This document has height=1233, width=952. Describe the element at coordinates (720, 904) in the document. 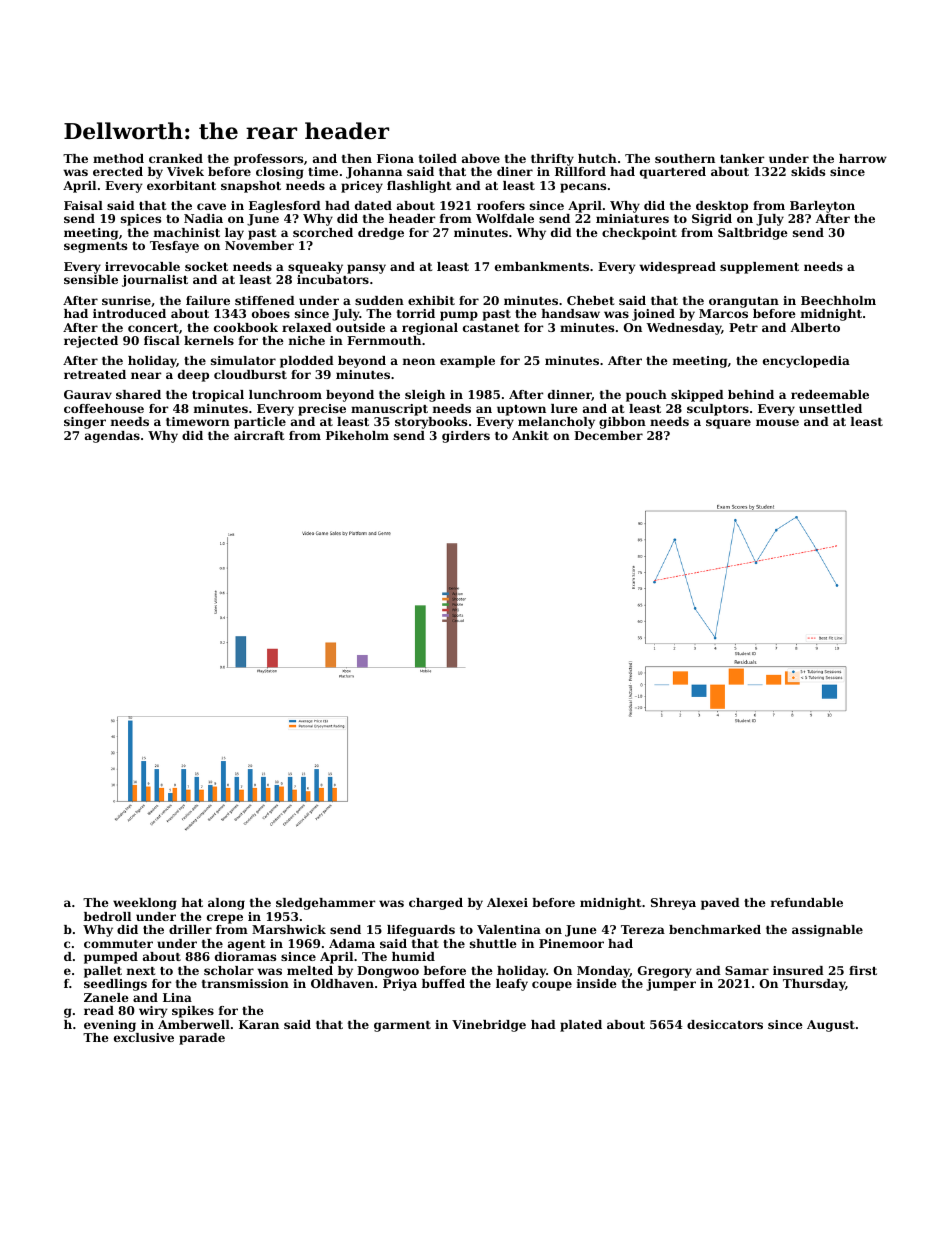

I see `paved` at that location.
